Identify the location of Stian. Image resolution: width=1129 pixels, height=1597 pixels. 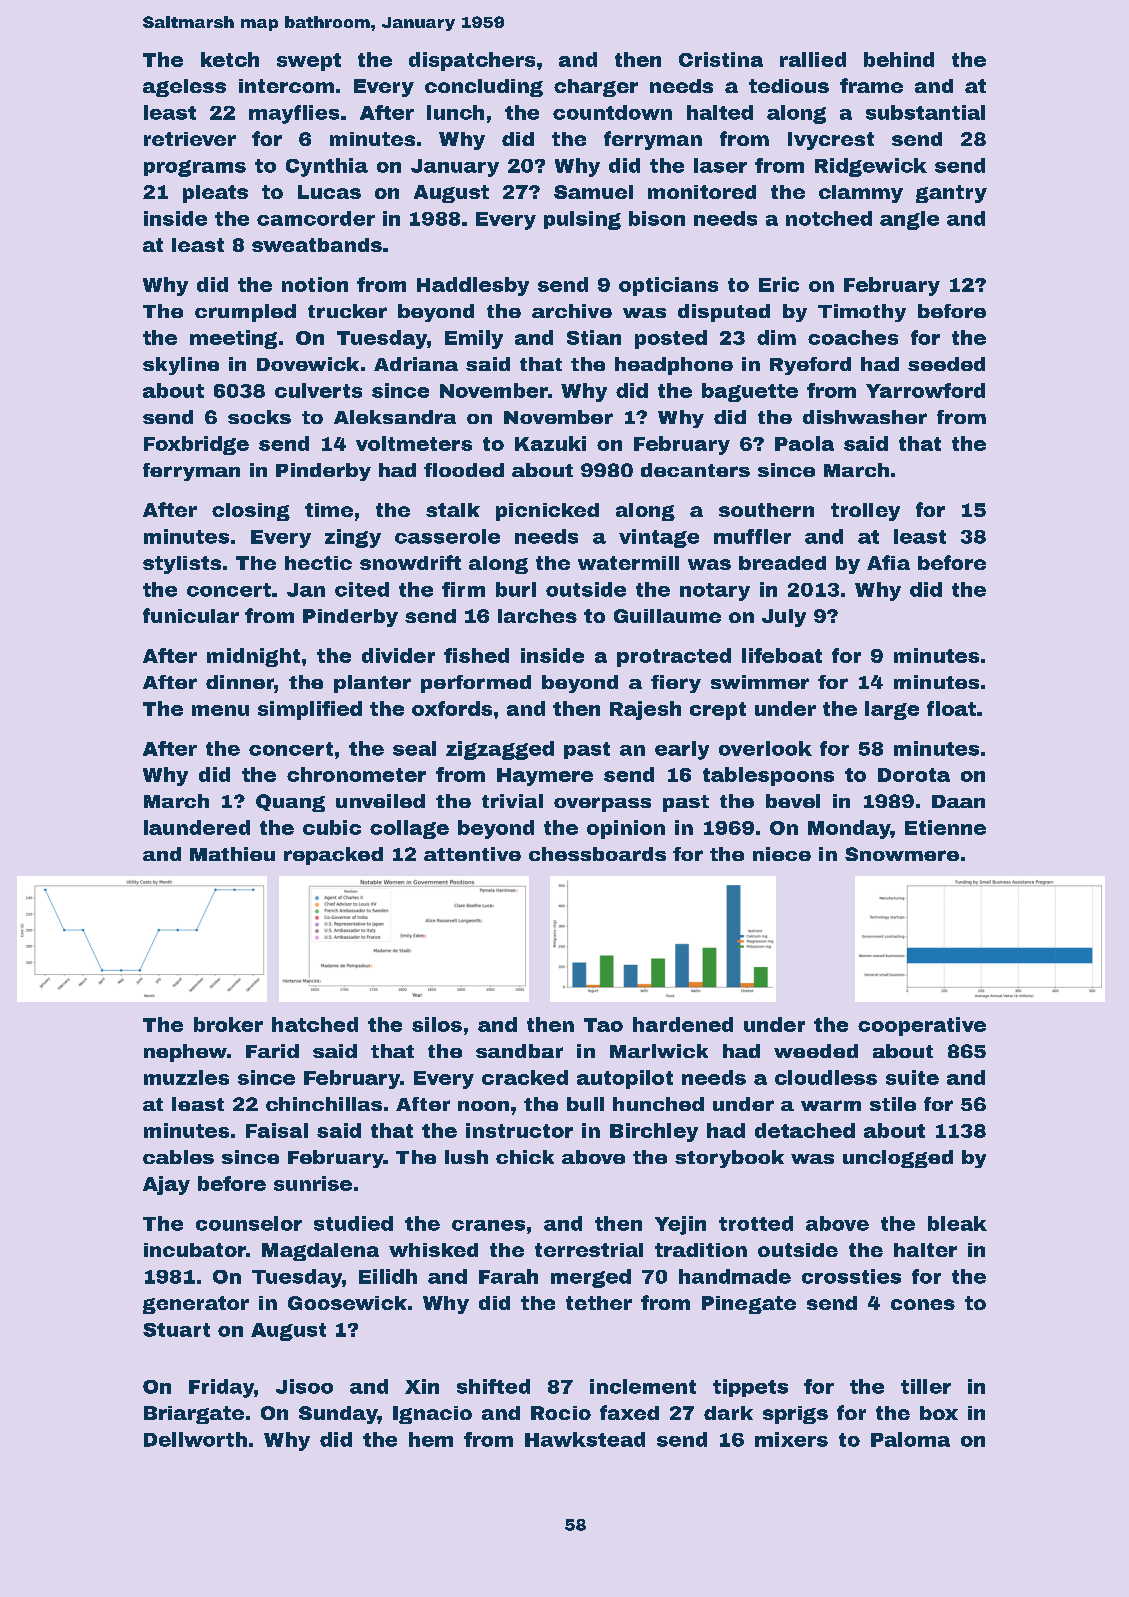
(594, 337).
